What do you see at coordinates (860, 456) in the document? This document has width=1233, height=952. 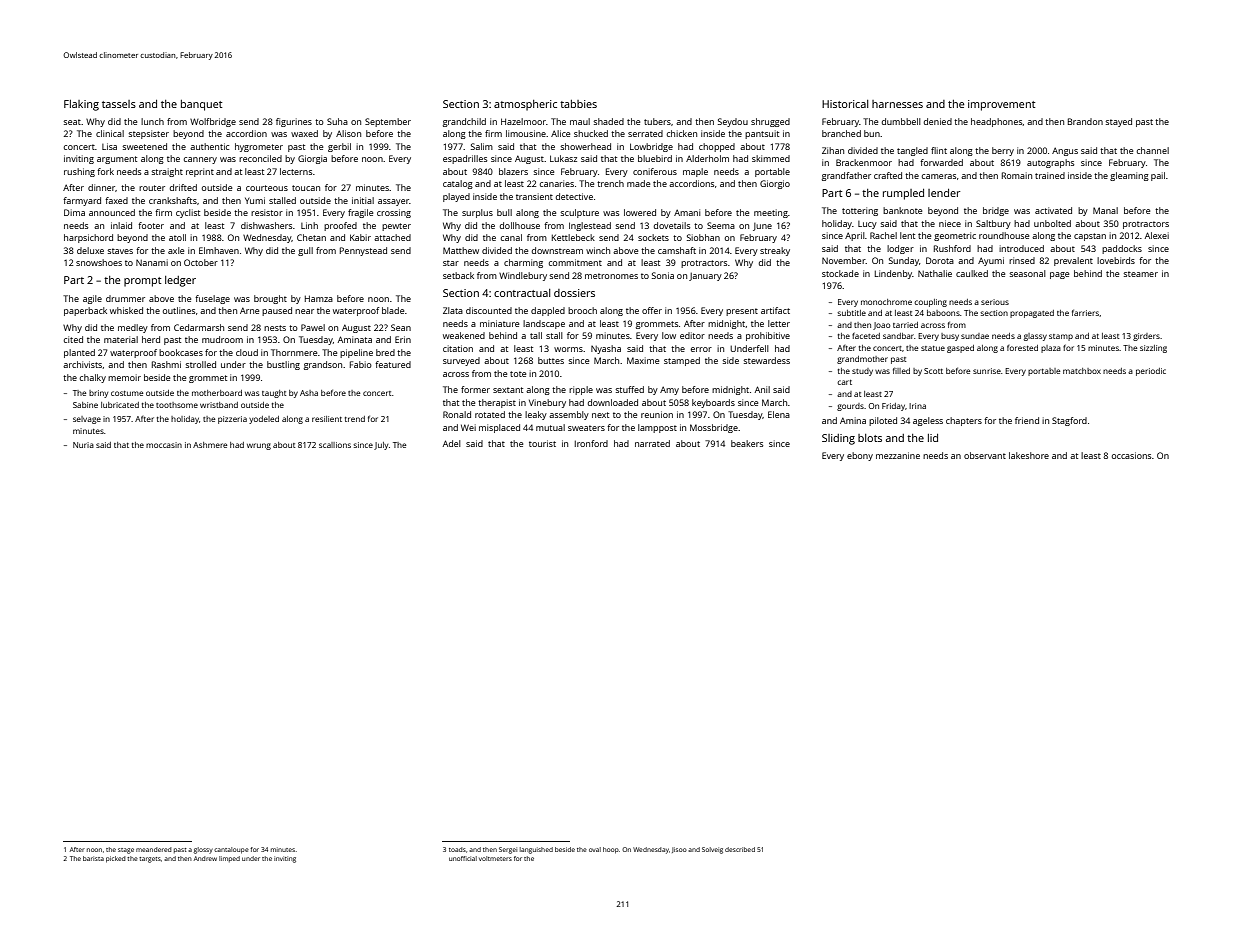 I see `ebony` at bounding box center [860, 456].
